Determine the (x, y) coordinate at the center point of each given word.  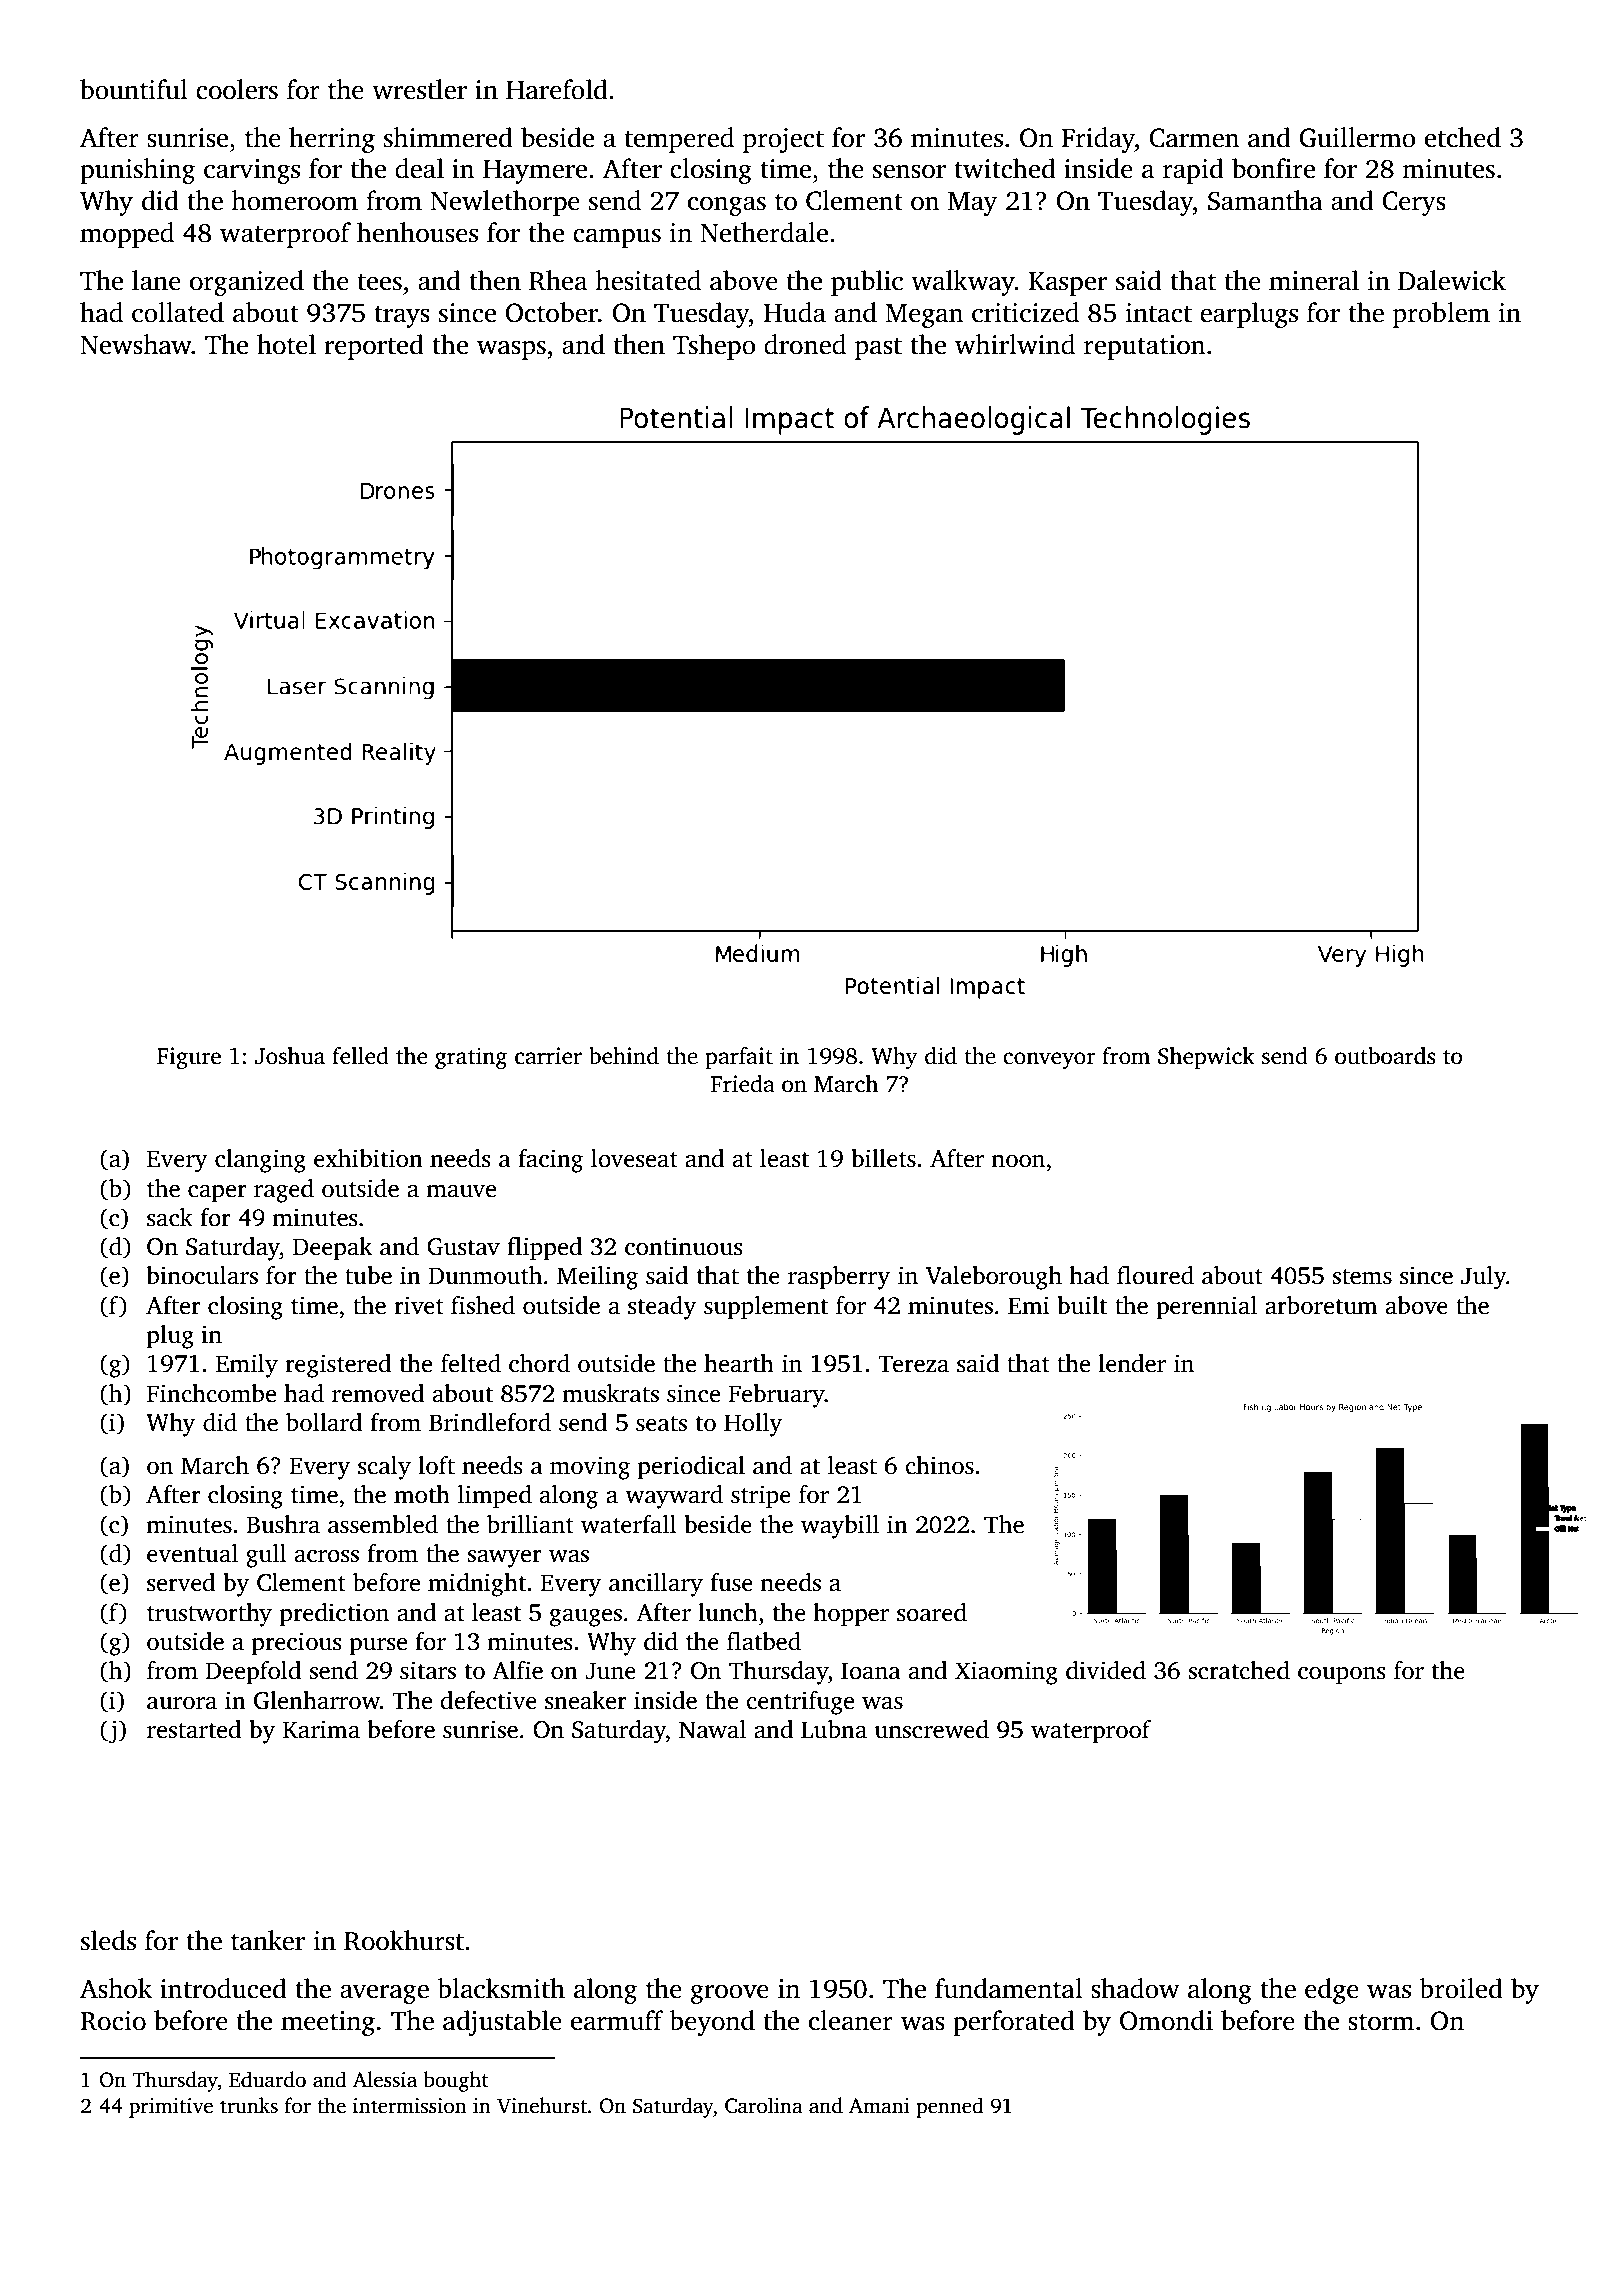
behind (624, 1056)
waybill (840, 1527)
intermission (409, 2106)
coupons (1342, 1676)
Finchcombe (211, 1393)
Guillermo (1357, 137)
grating (471, 1058)
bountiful (134, 89)
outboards (1385, 1056)
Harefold (557, 89)
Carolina (764, 2105)
